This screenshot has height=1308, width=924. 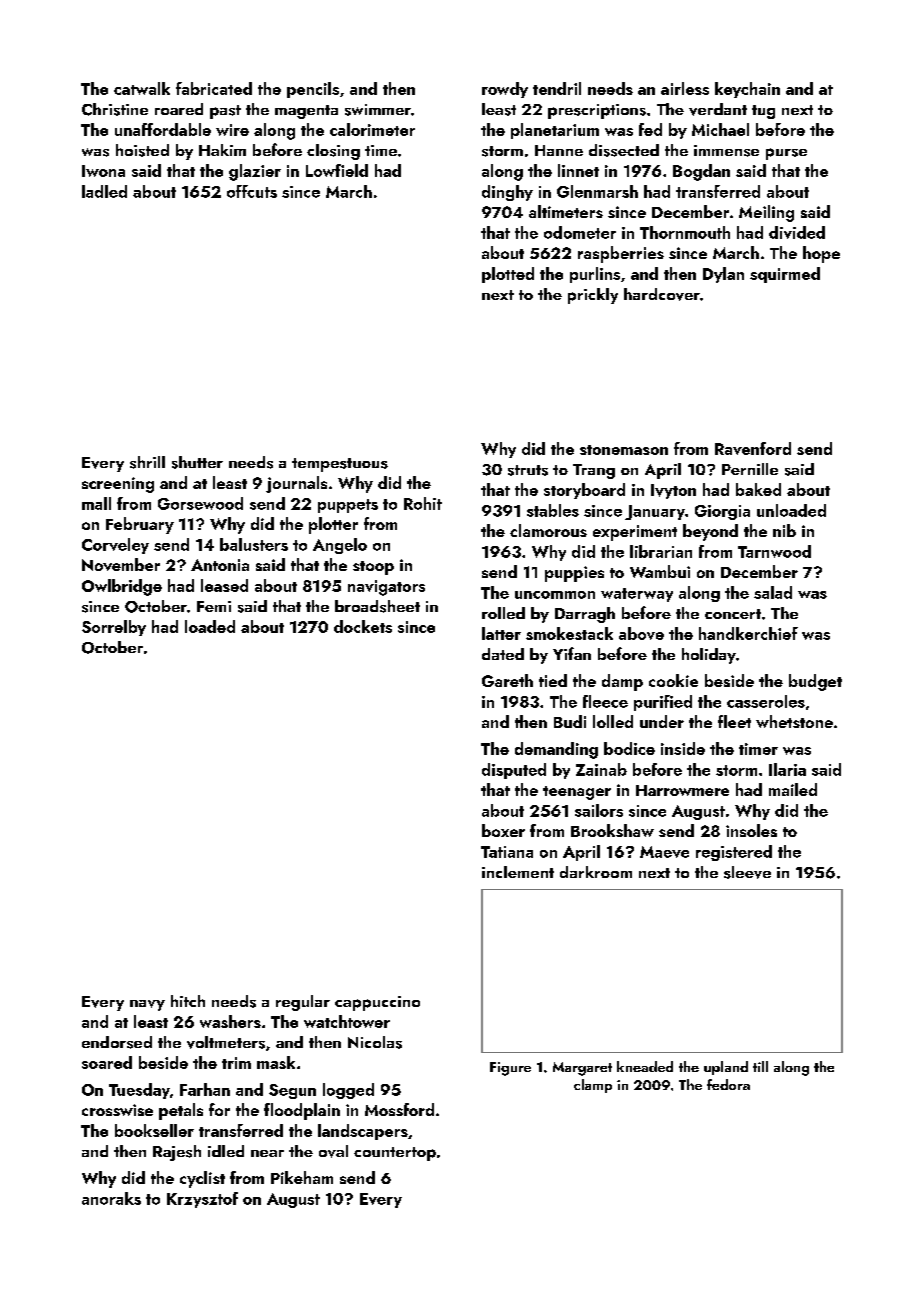 What do you see at coordinates (340, 546) in the screenshot?
I see `Angelo` at bounding box center [340, 546].
